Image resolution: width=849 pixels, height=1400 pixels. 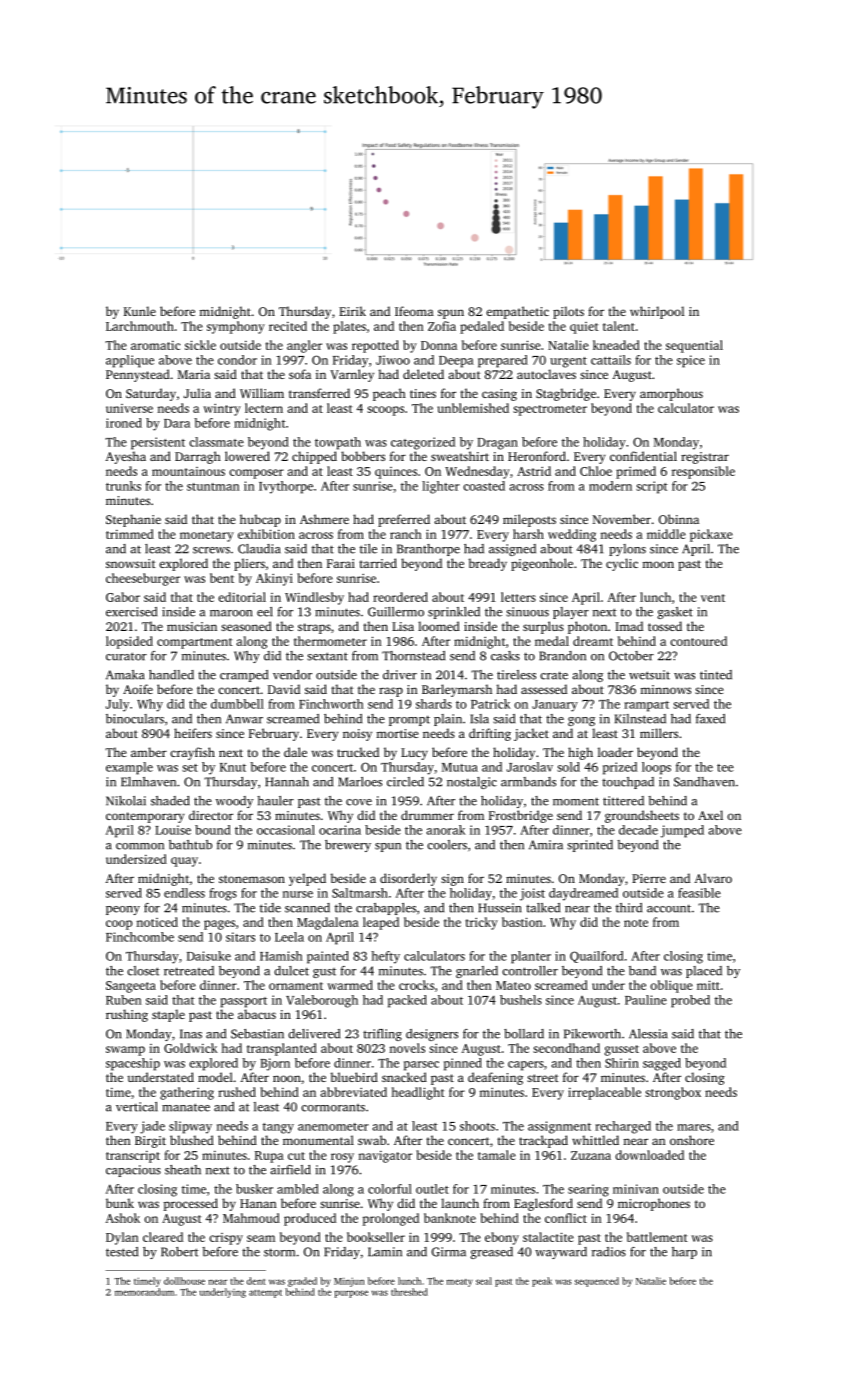 I want to click on drummer, so click(x=427, y=815).
